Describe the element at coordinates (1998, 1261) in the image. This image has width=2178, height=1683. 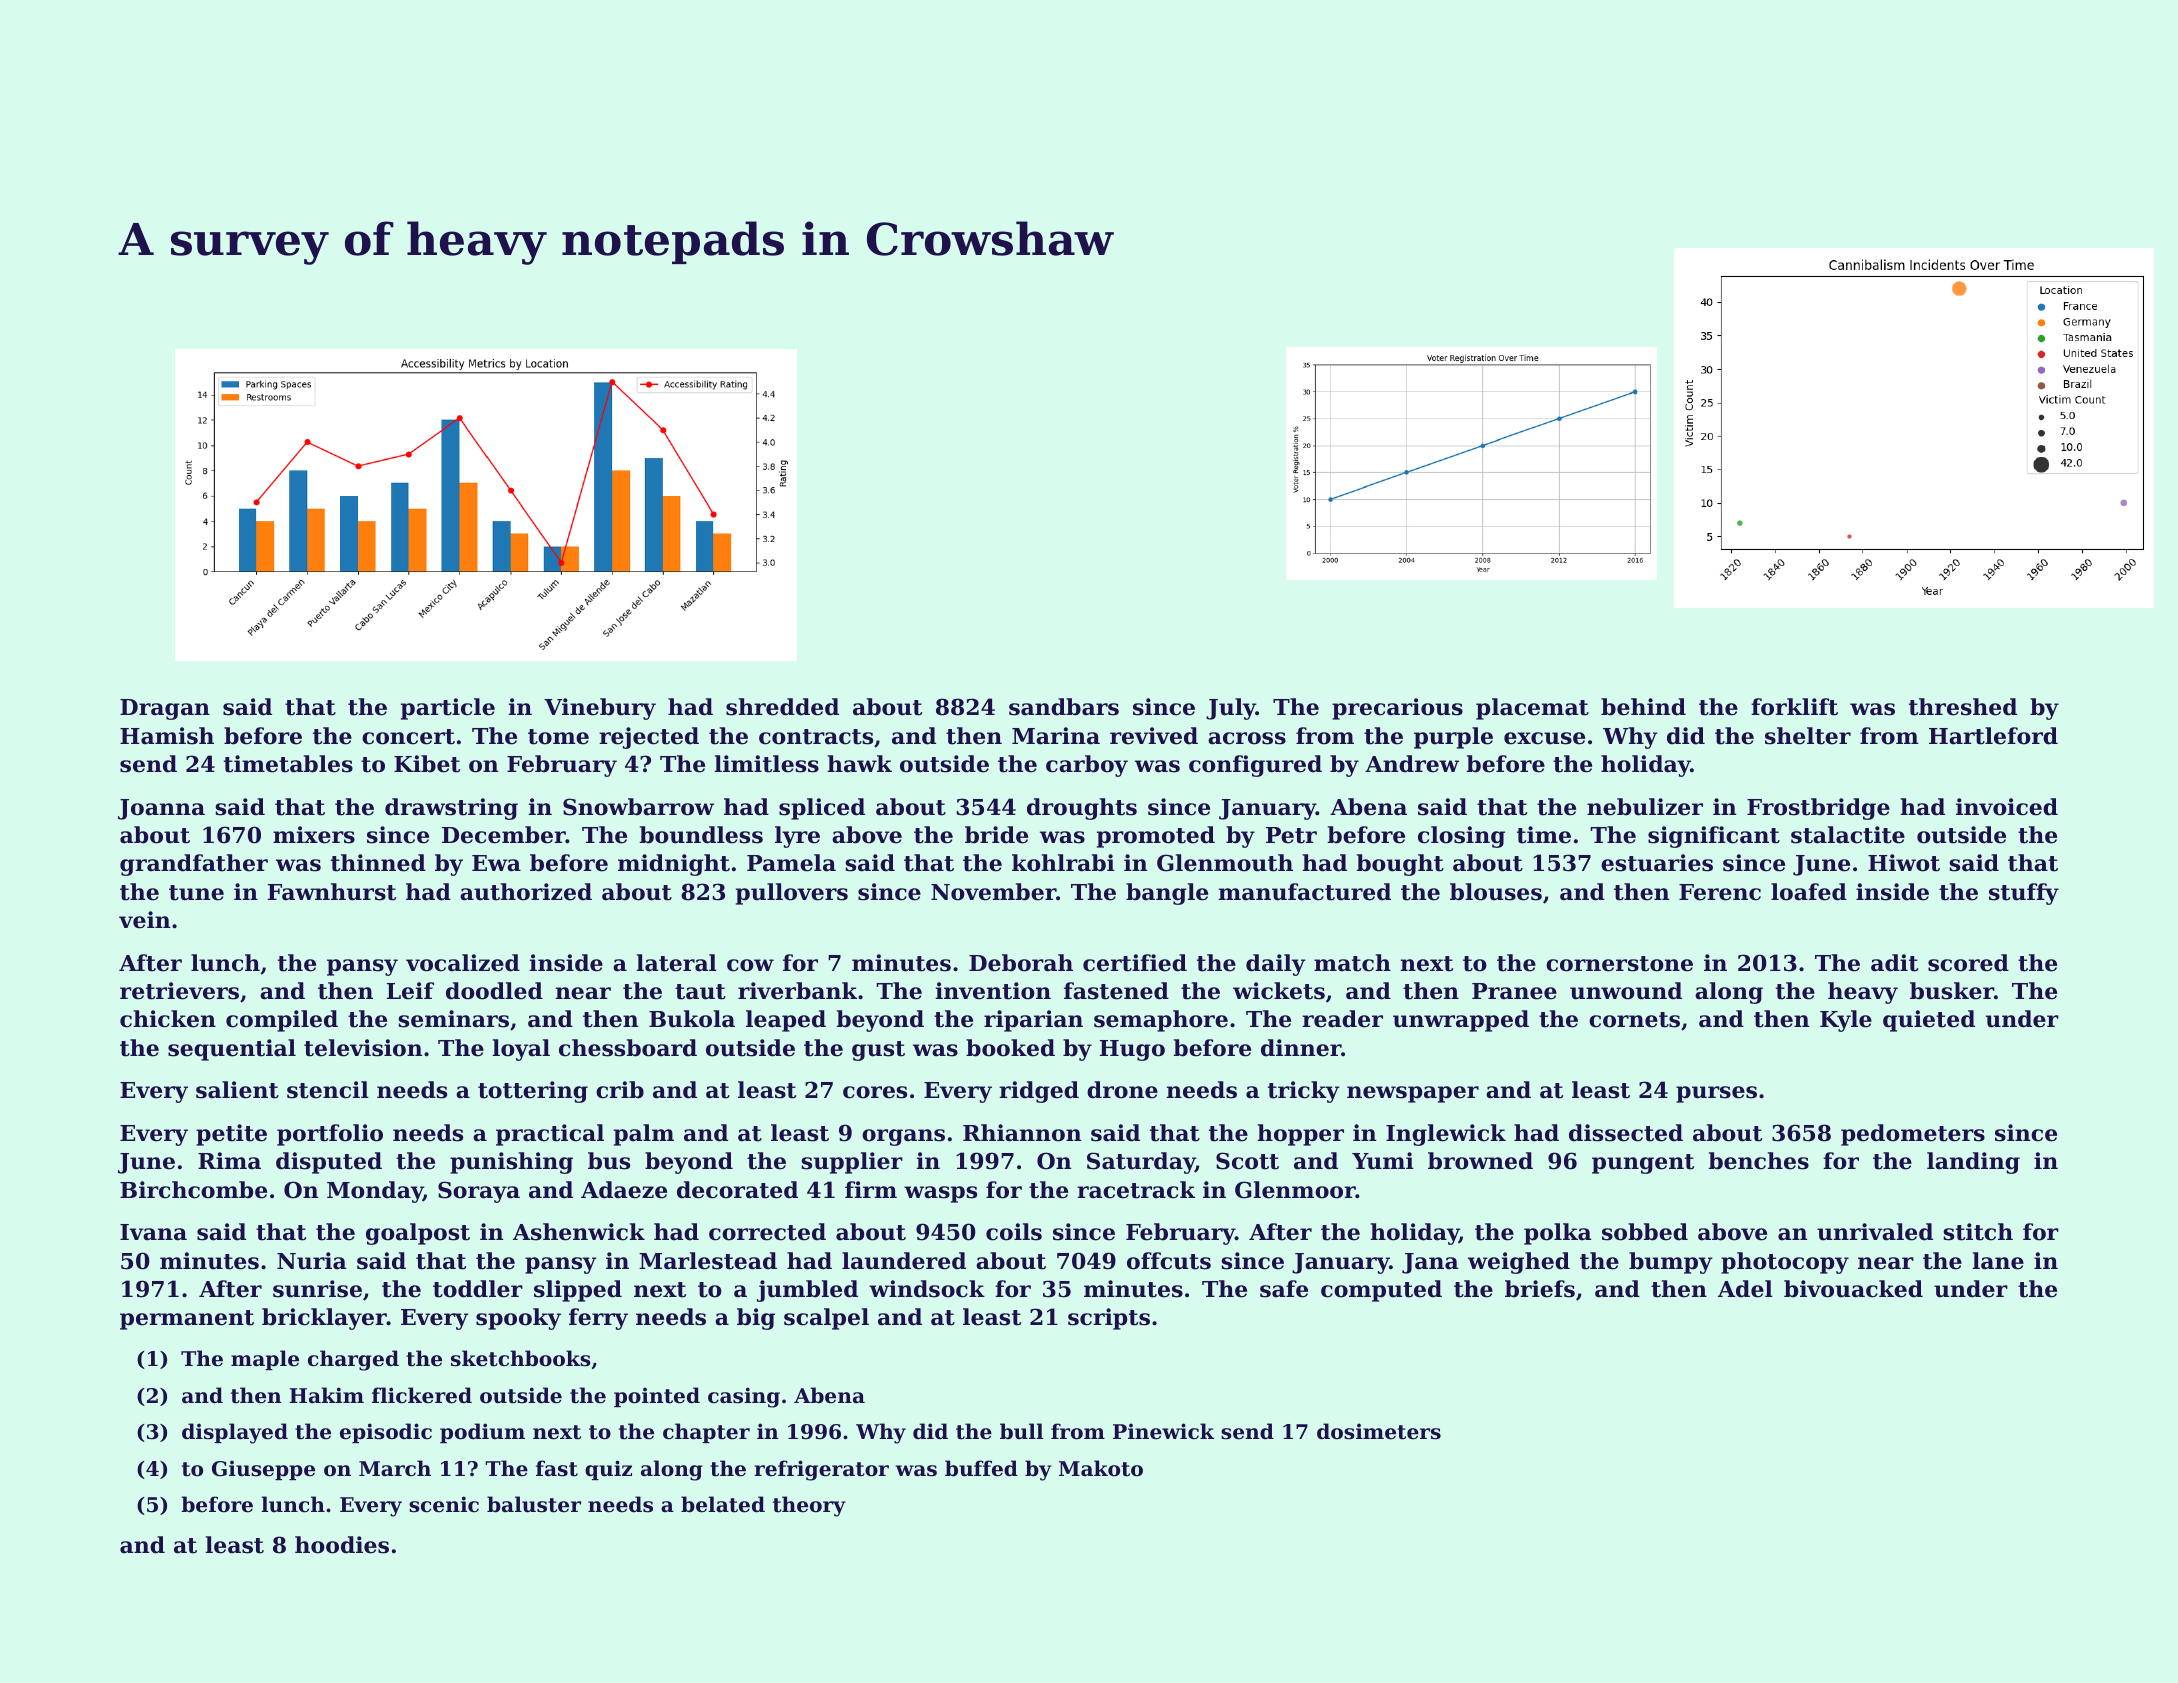
I see `lane` at that location.
